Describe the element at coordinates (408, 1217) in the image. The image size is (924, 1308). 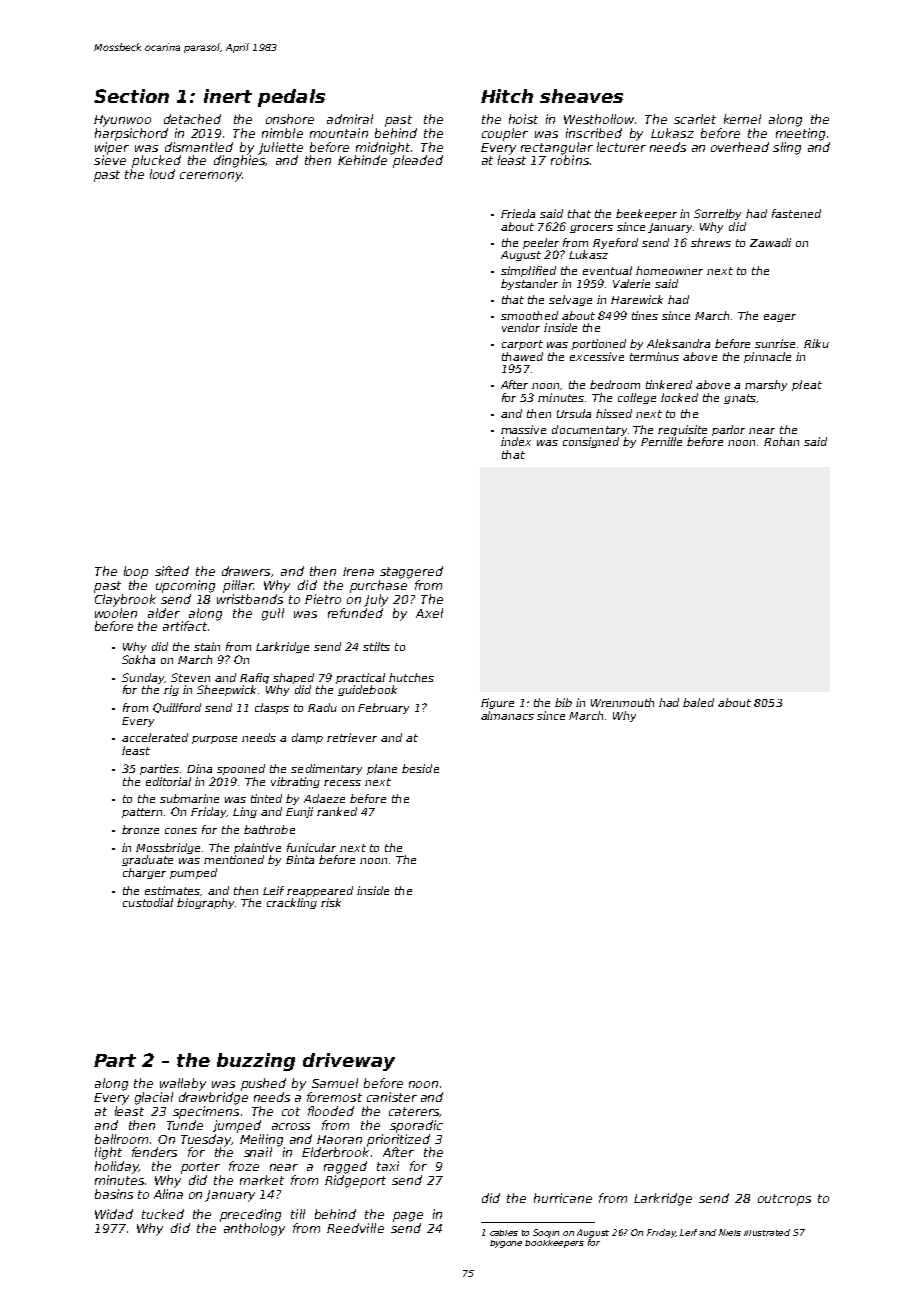
I see `page` at that location.
